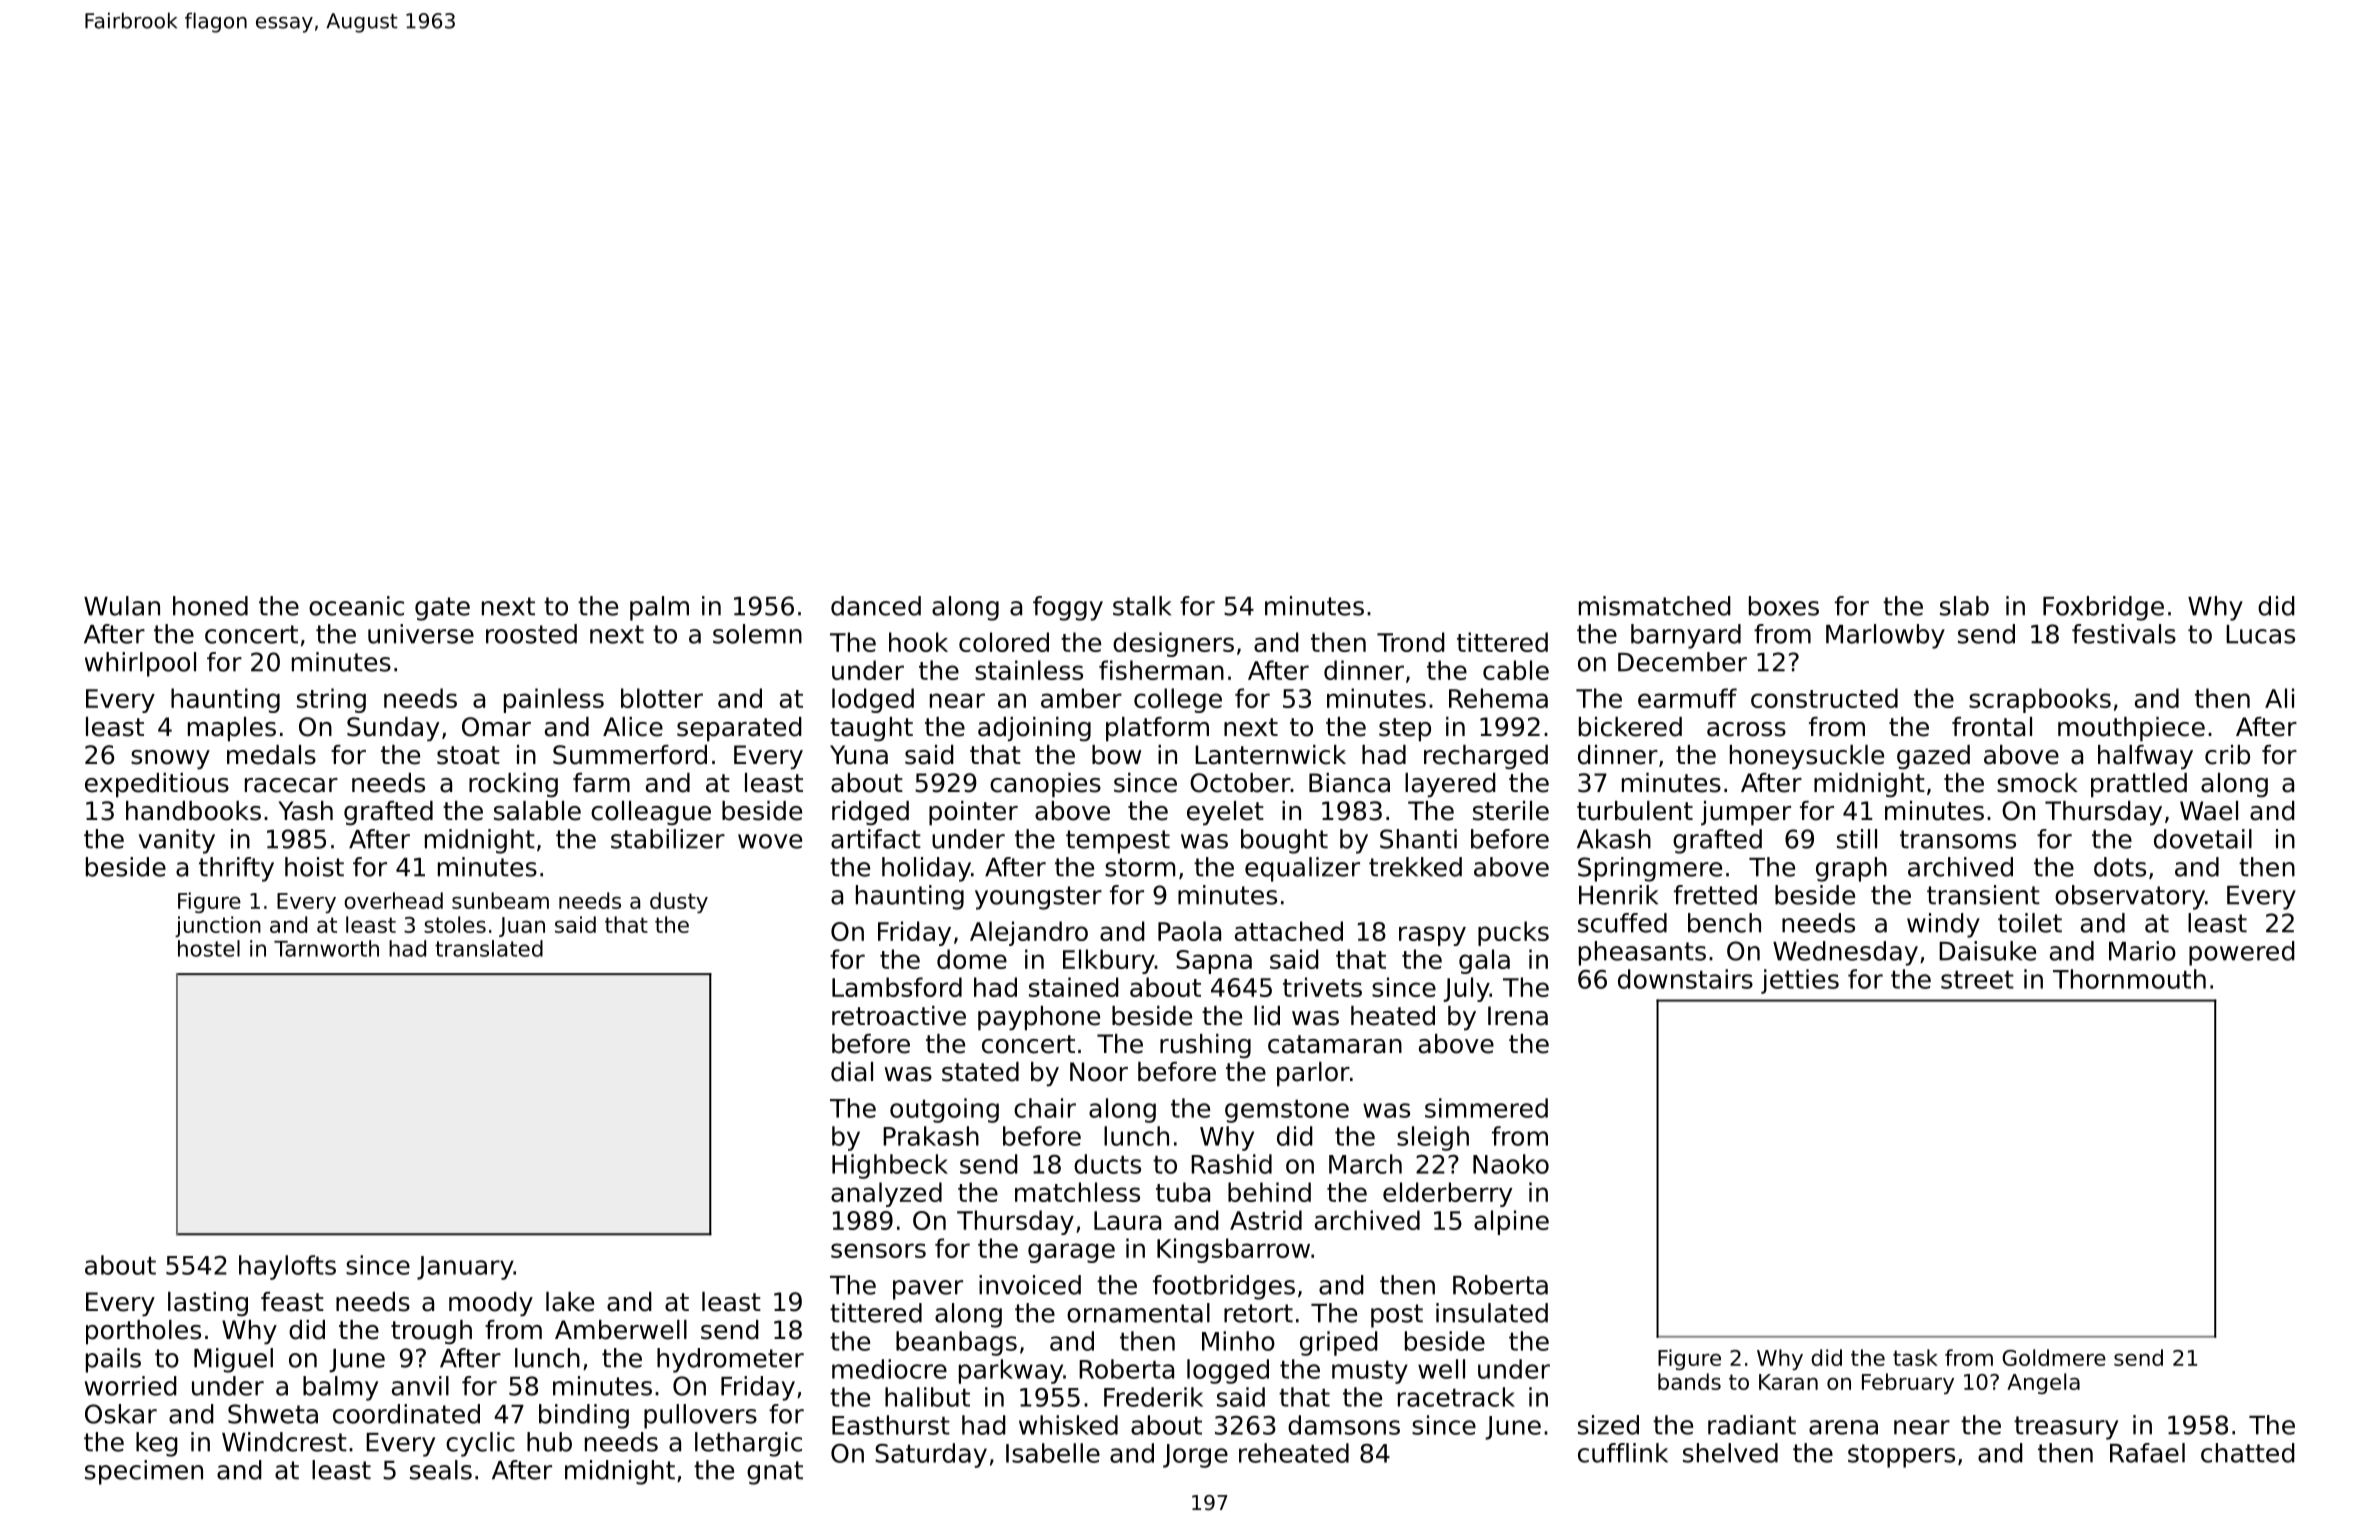 This page has height=1540, width=2380. What do you see at coordinates (1682, 662) in the page?
I see `December` at bounding box center [1682, 662].
